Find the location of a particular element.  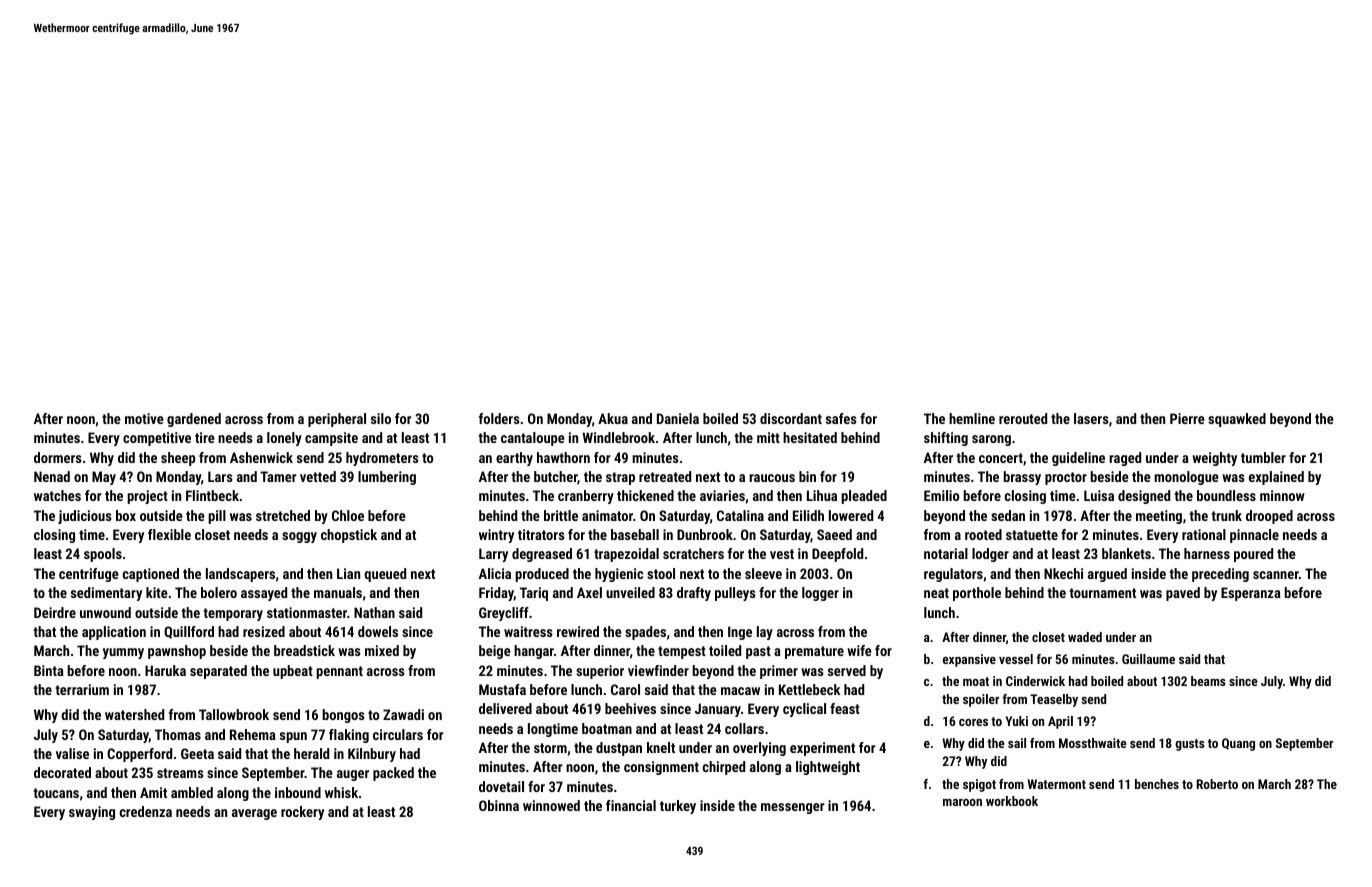

Roberto is located at coordinates (1217, 784).
